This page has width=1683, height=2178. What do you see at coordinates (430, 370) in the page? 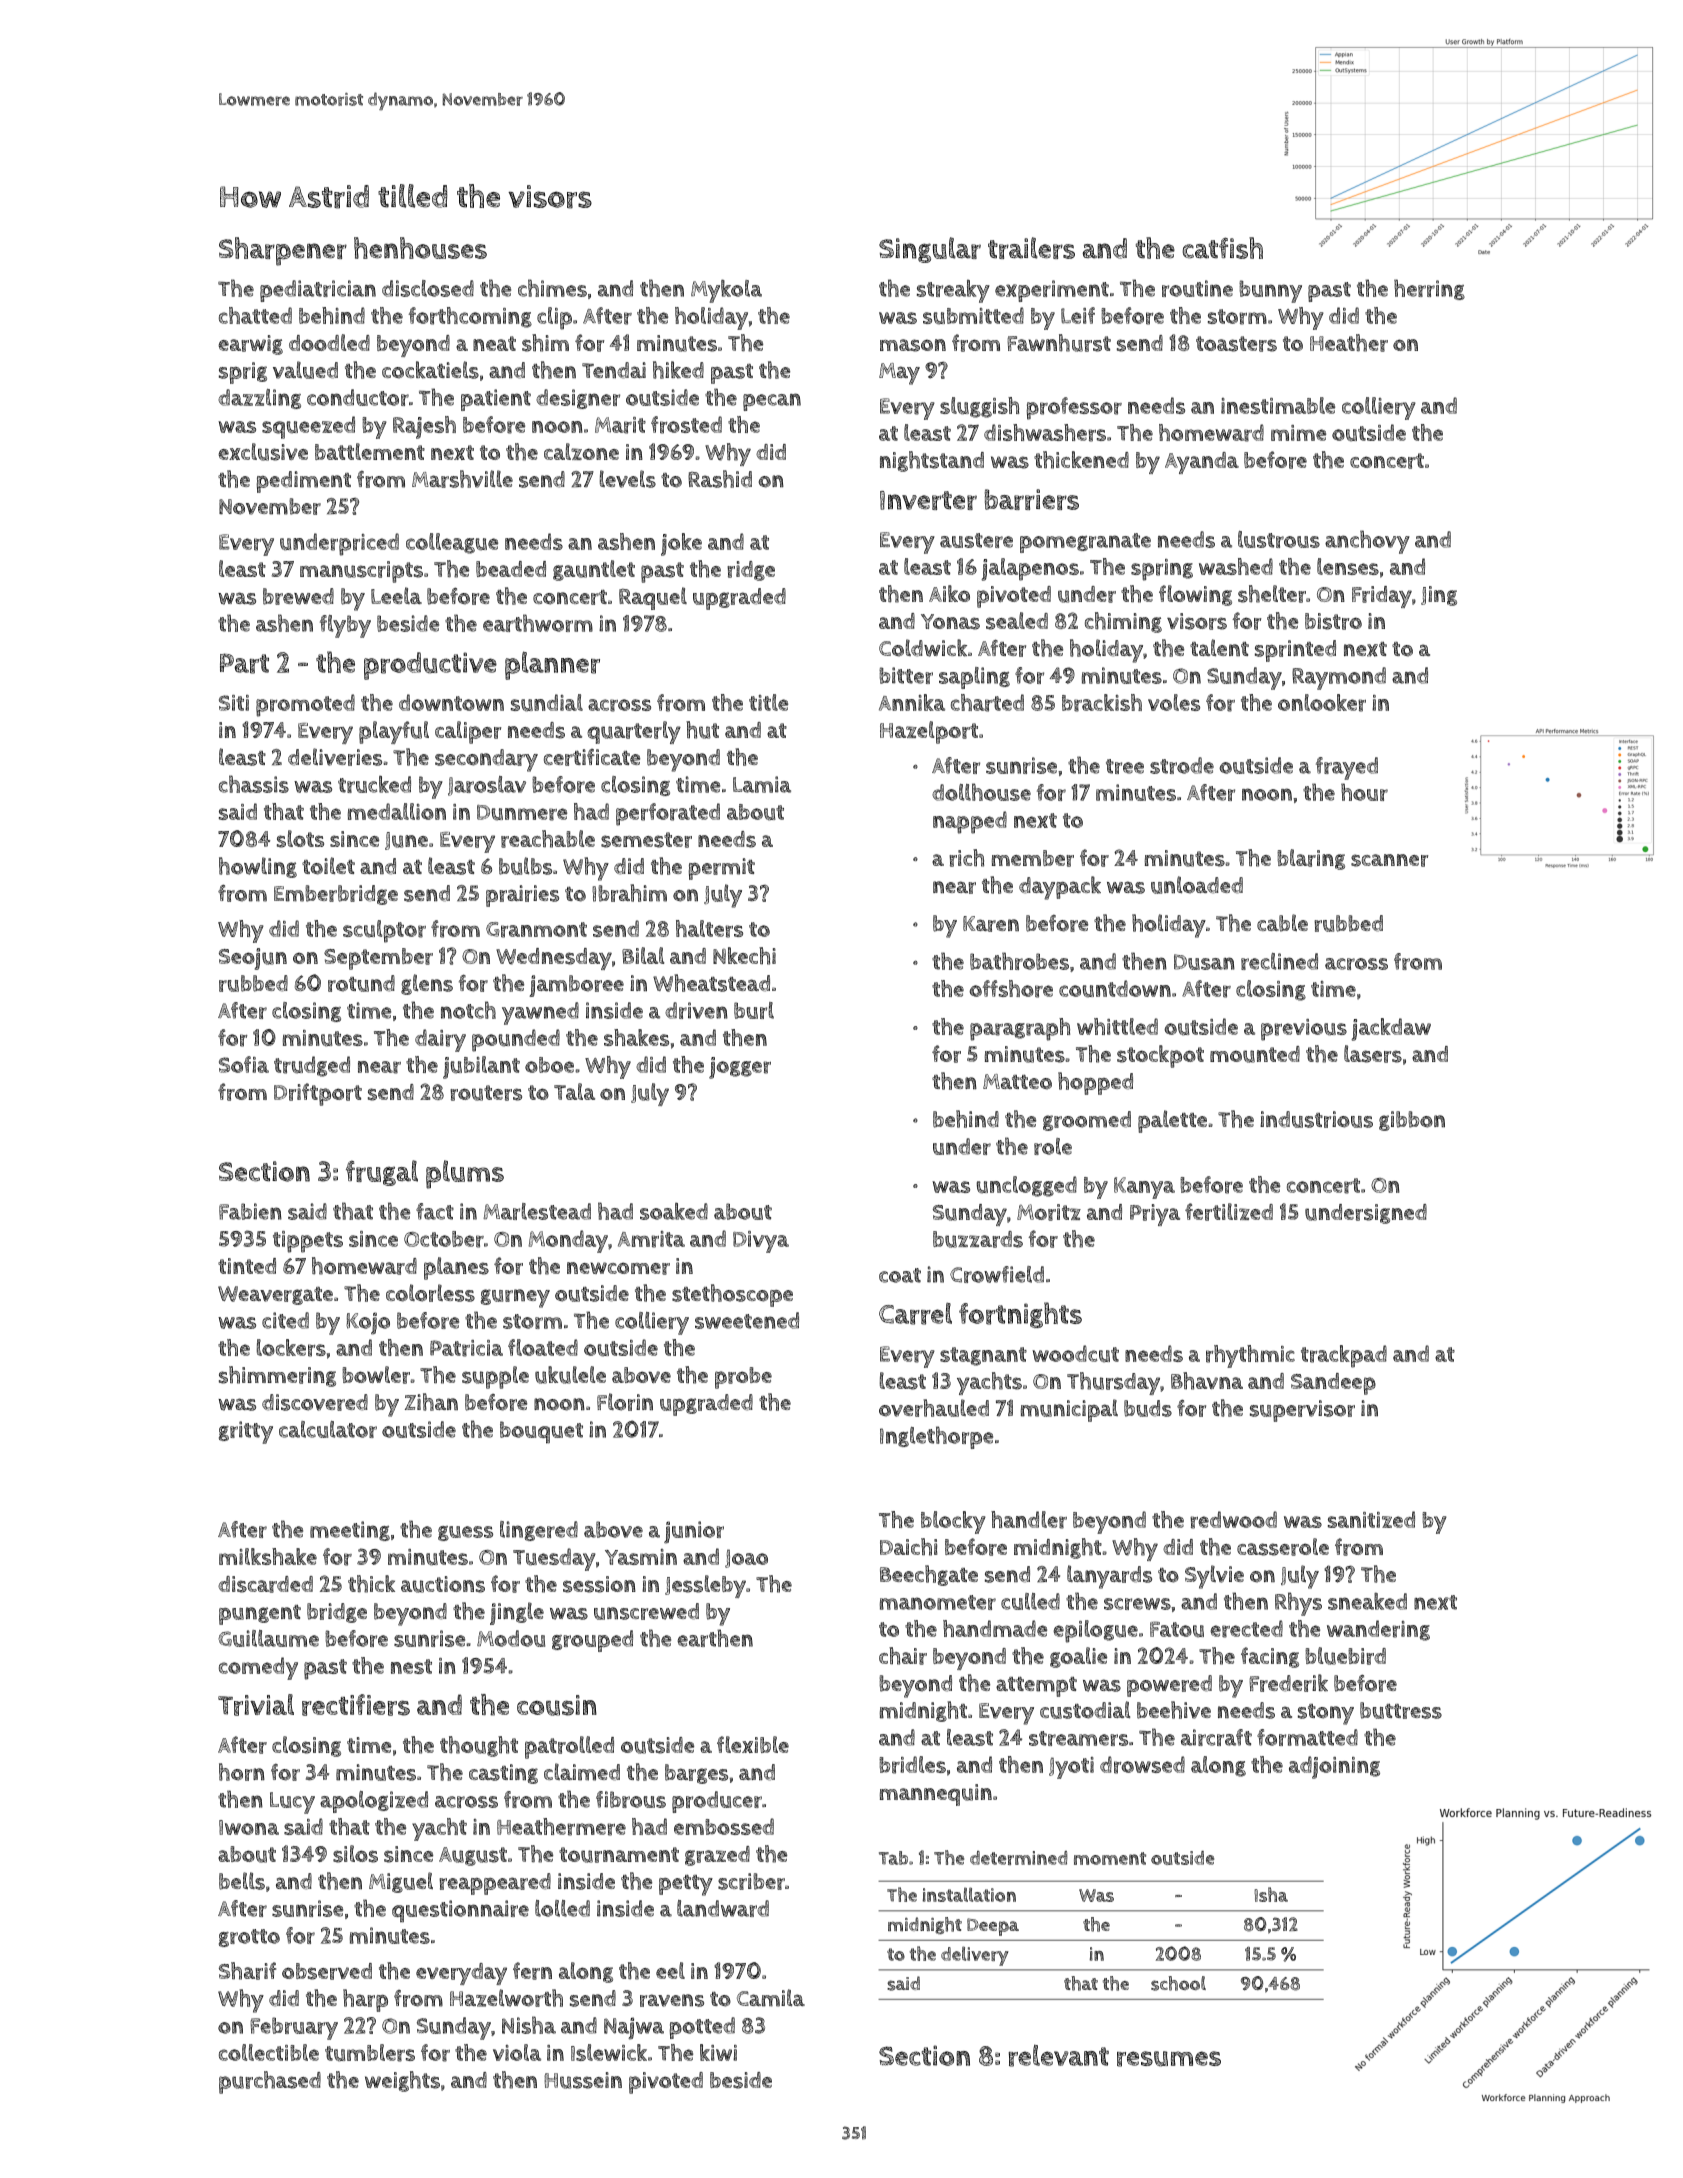
I see `cockatiels` at bounding box center [430, 370].
